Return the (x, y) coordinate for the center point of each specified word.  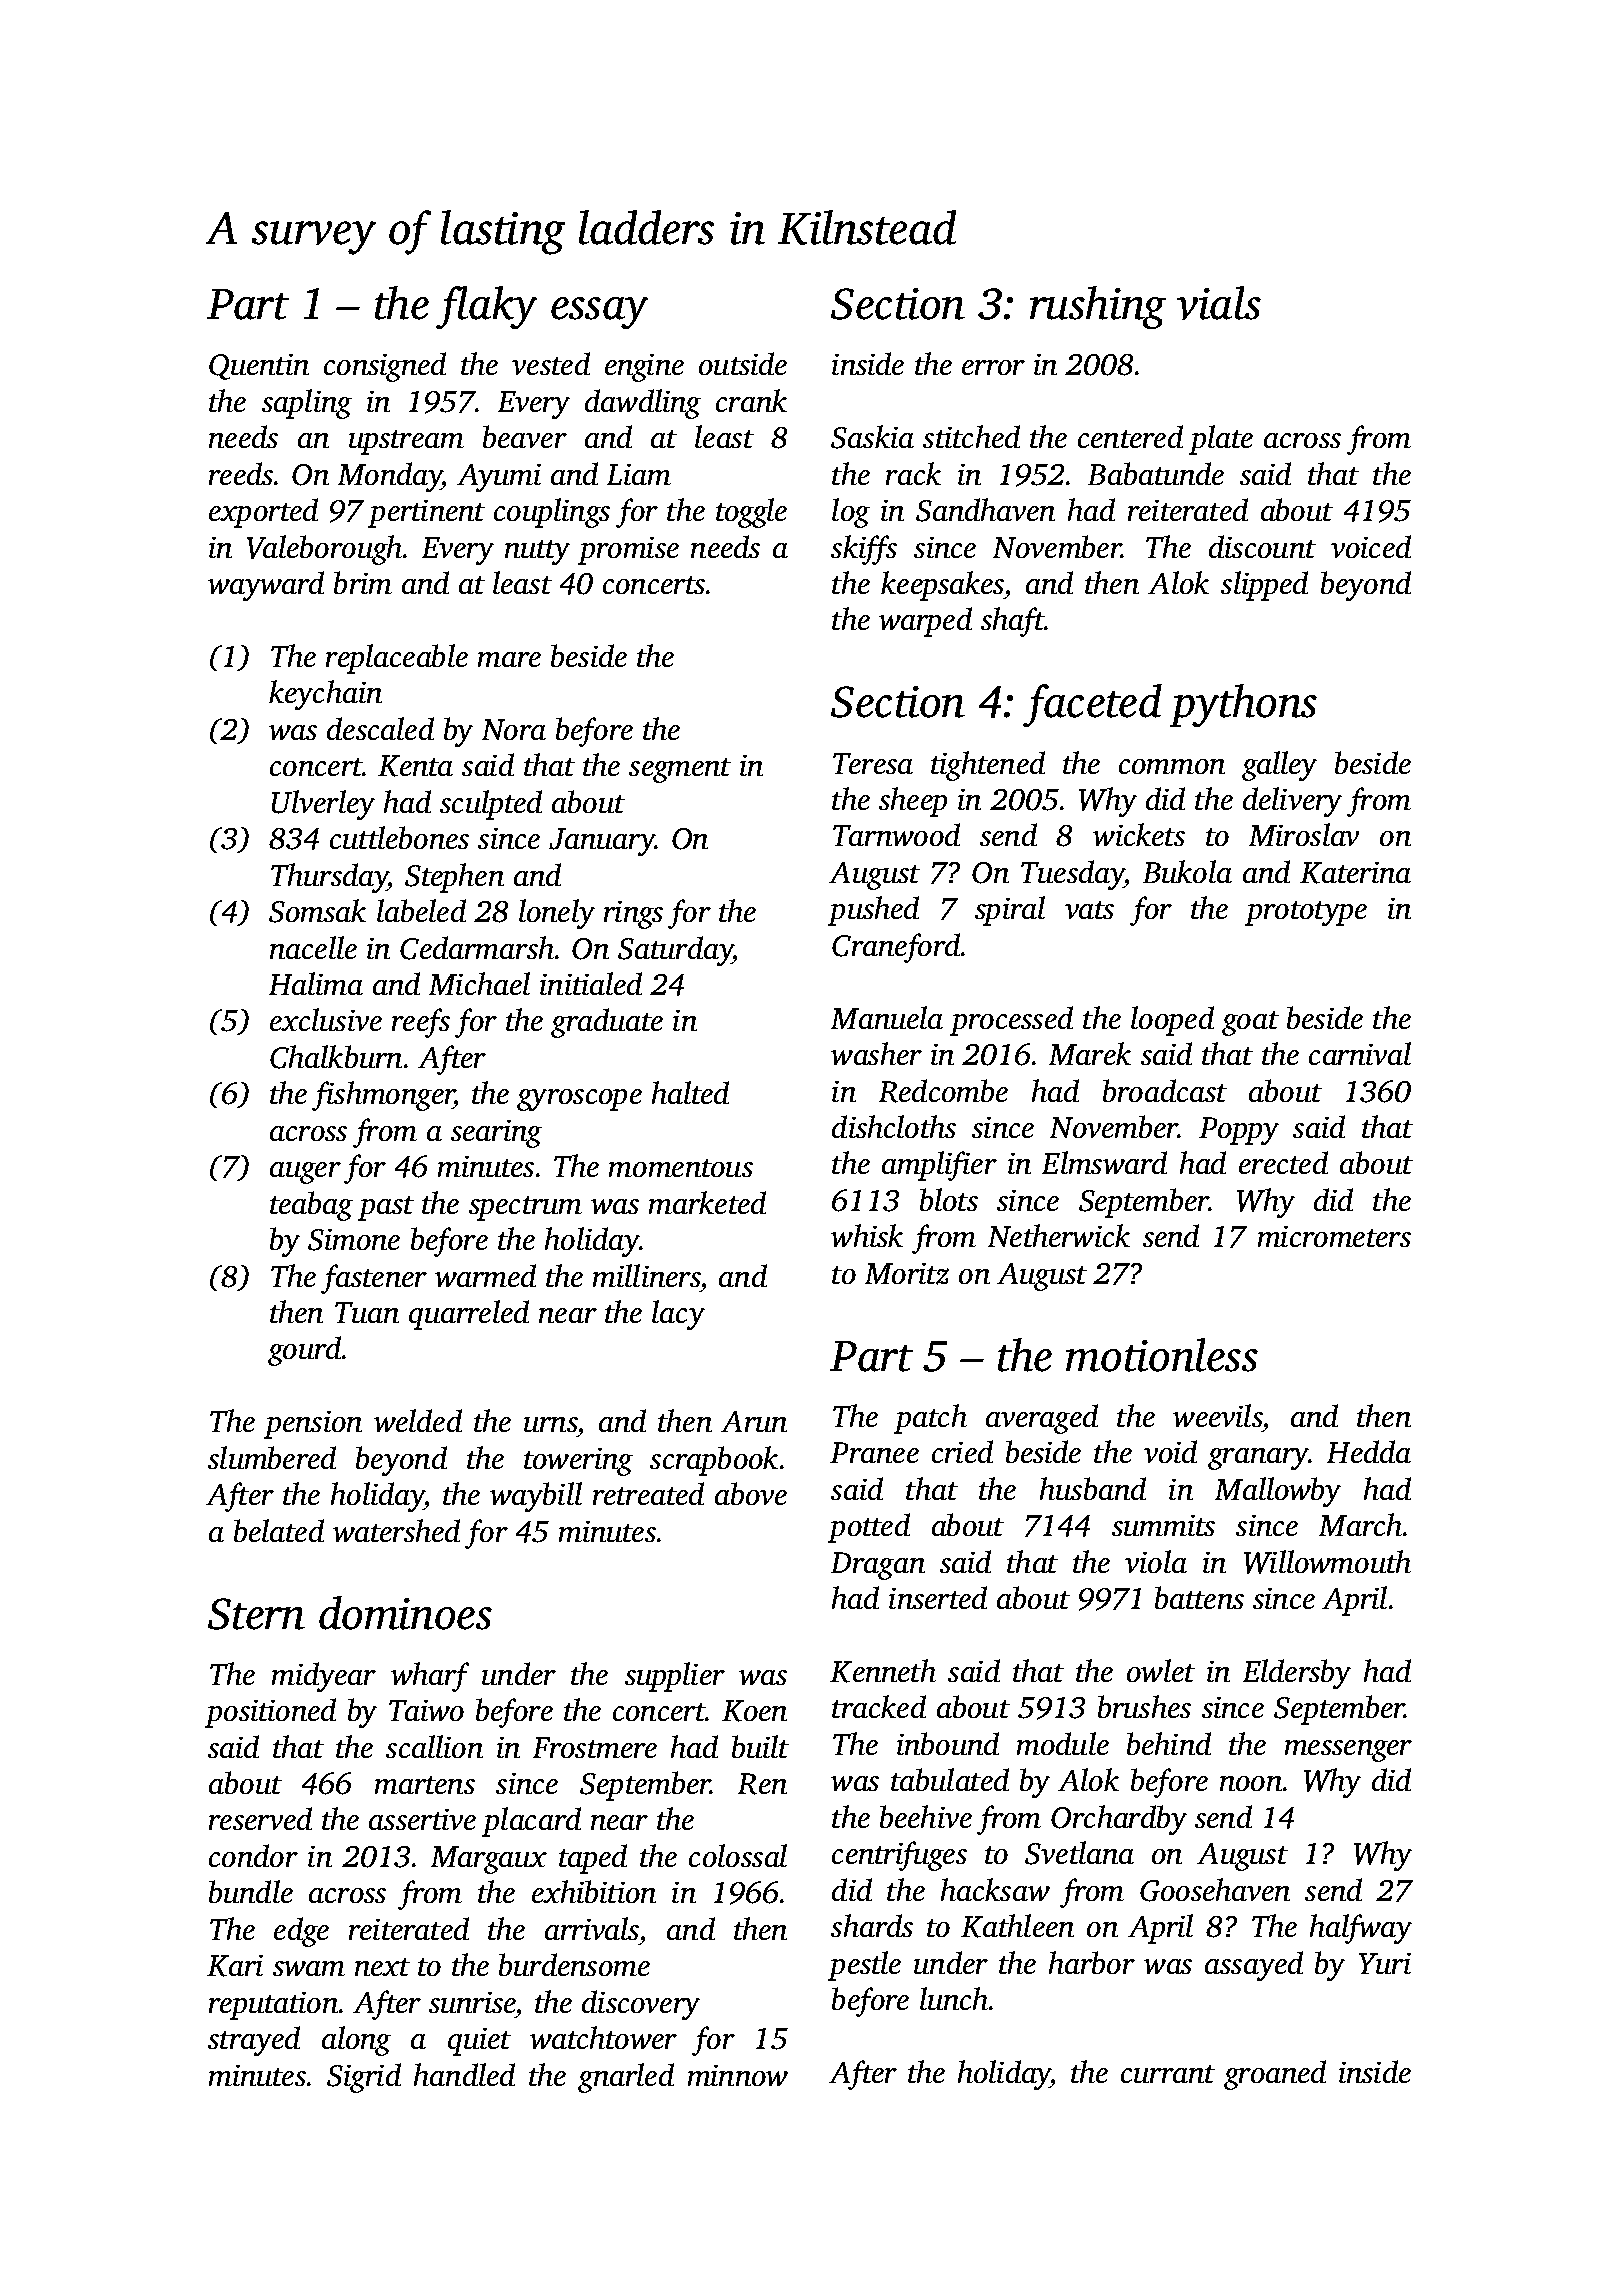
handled (464, 2074)
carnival (1360, 1053)
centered (1130, 436)
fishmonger (383, 1096)
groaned (1275, 2075)
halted (690, 1092)
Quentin (259, 367)
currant (1168, 2074)
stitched (971, 436)
